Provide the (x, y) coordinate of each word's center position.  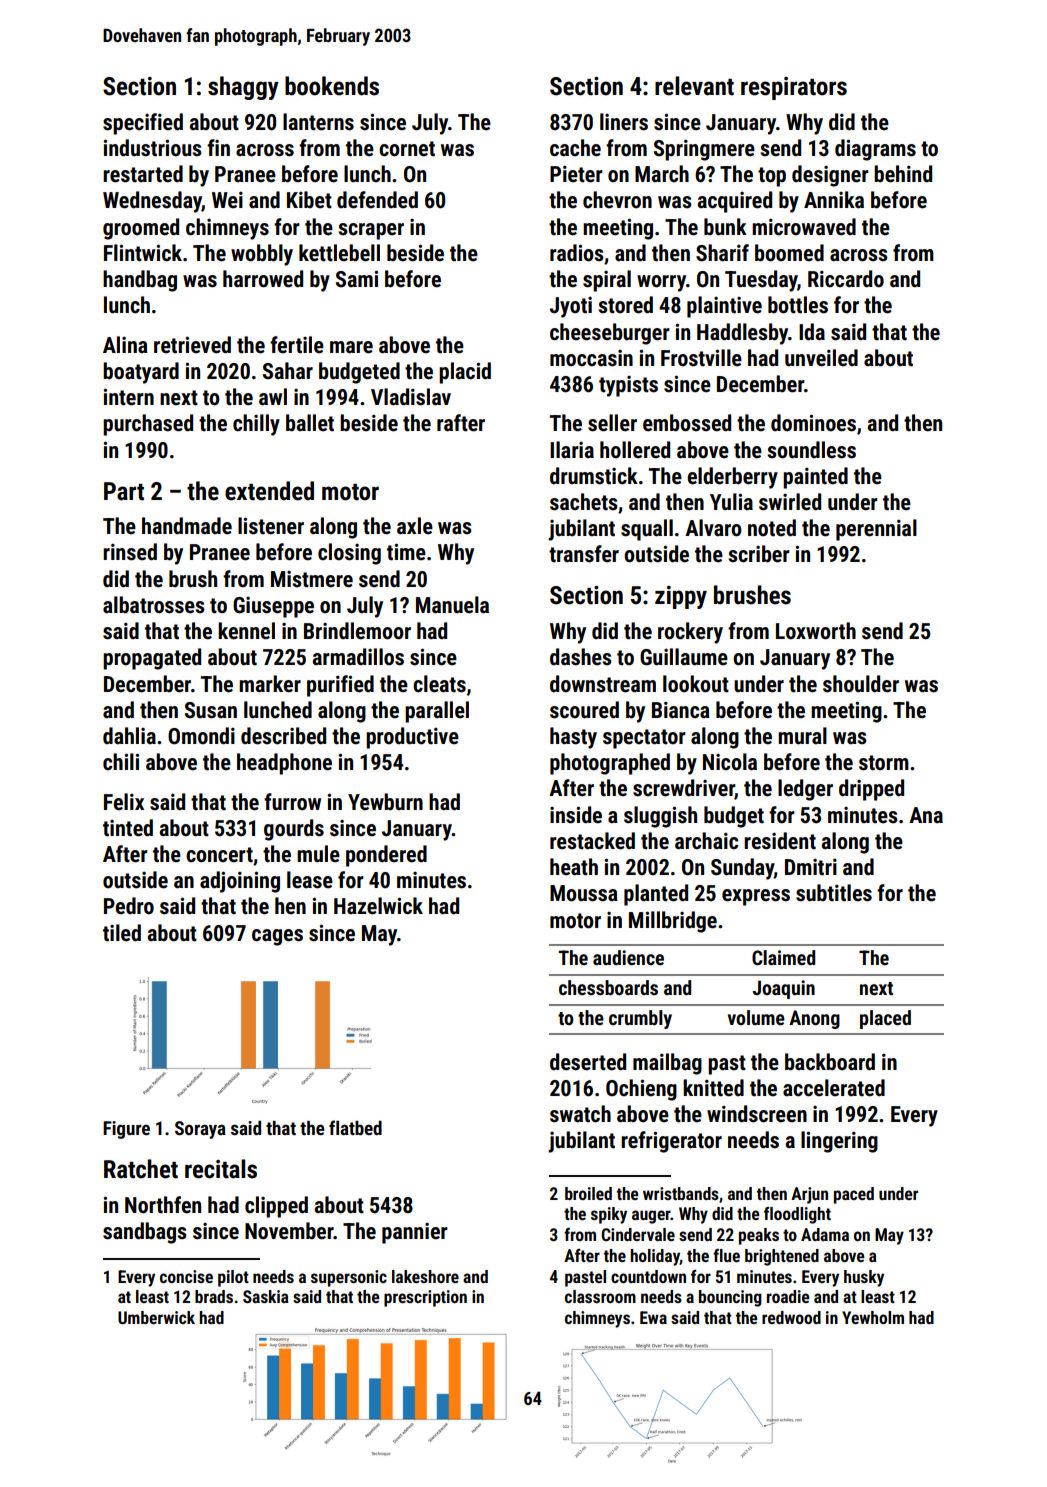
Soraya (200, 1130)
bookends (332, 86)
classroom (600, 1296)
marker (270, 684)
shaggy (243, 88)
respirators (794, 88)
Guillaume (684, 657)
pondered (386, 856)
